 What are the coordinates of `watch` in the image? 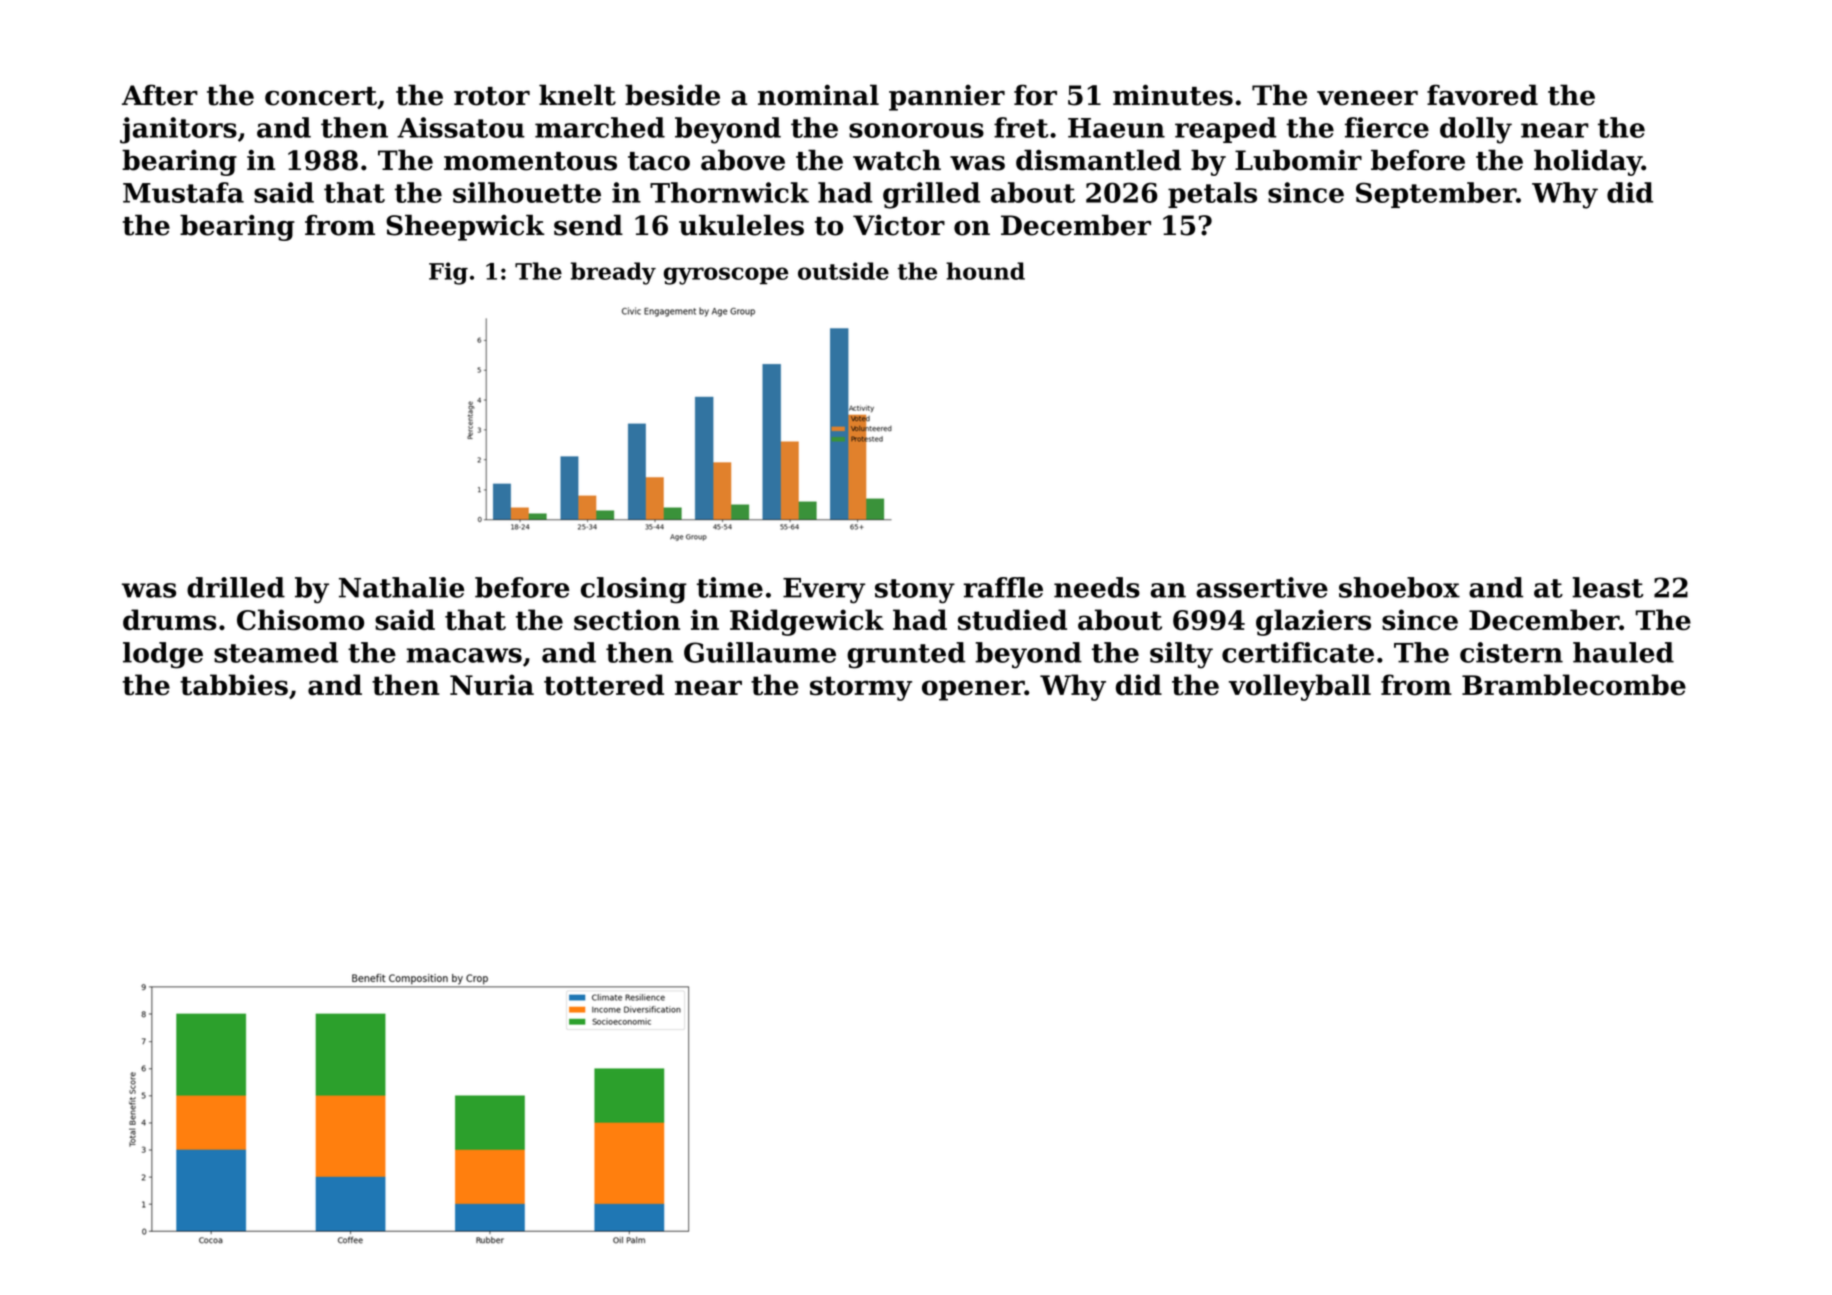 It's located at (897, 160).
